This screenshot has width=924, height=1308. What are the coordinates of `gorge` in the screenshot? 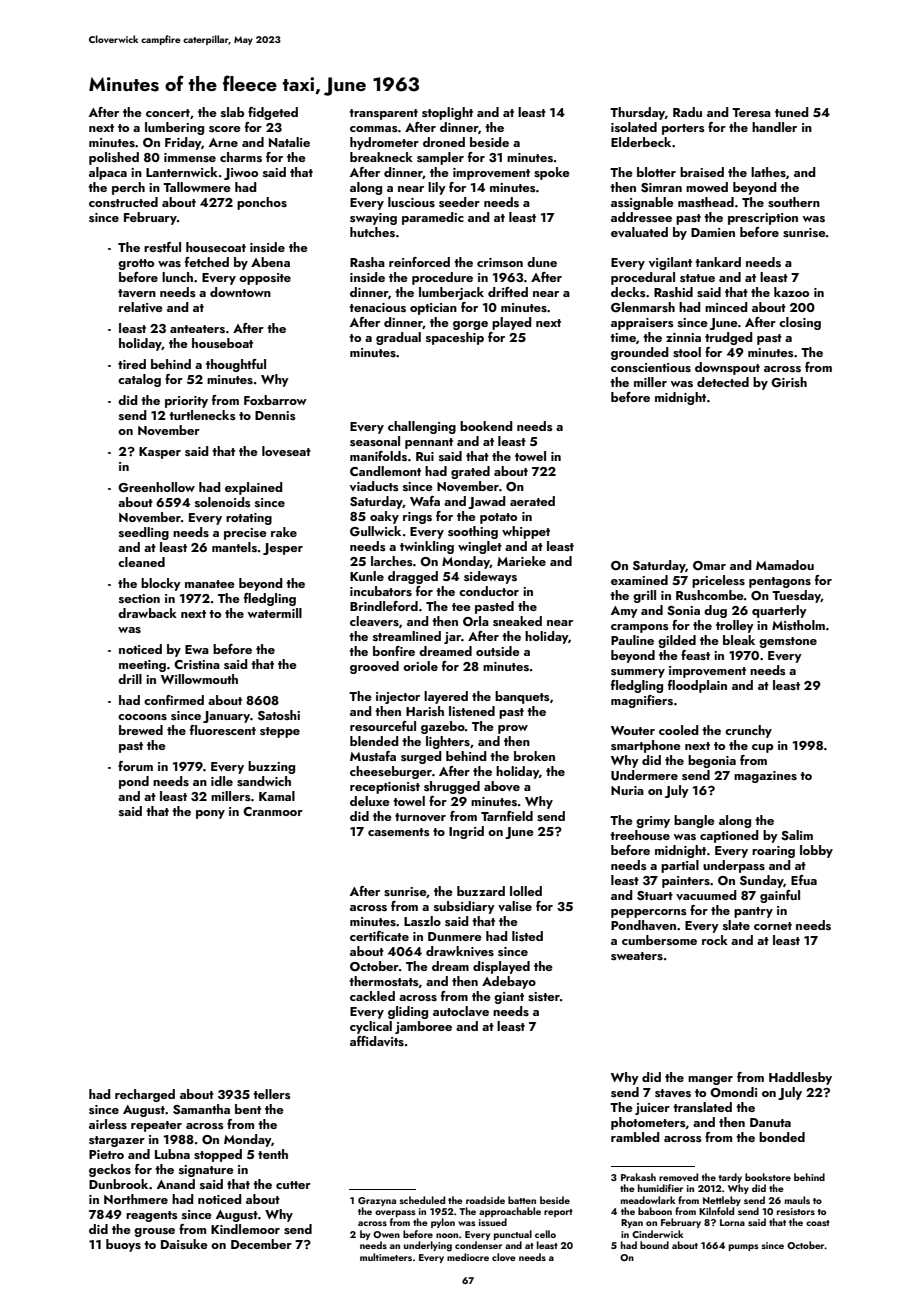 It's located at (470, 325).
